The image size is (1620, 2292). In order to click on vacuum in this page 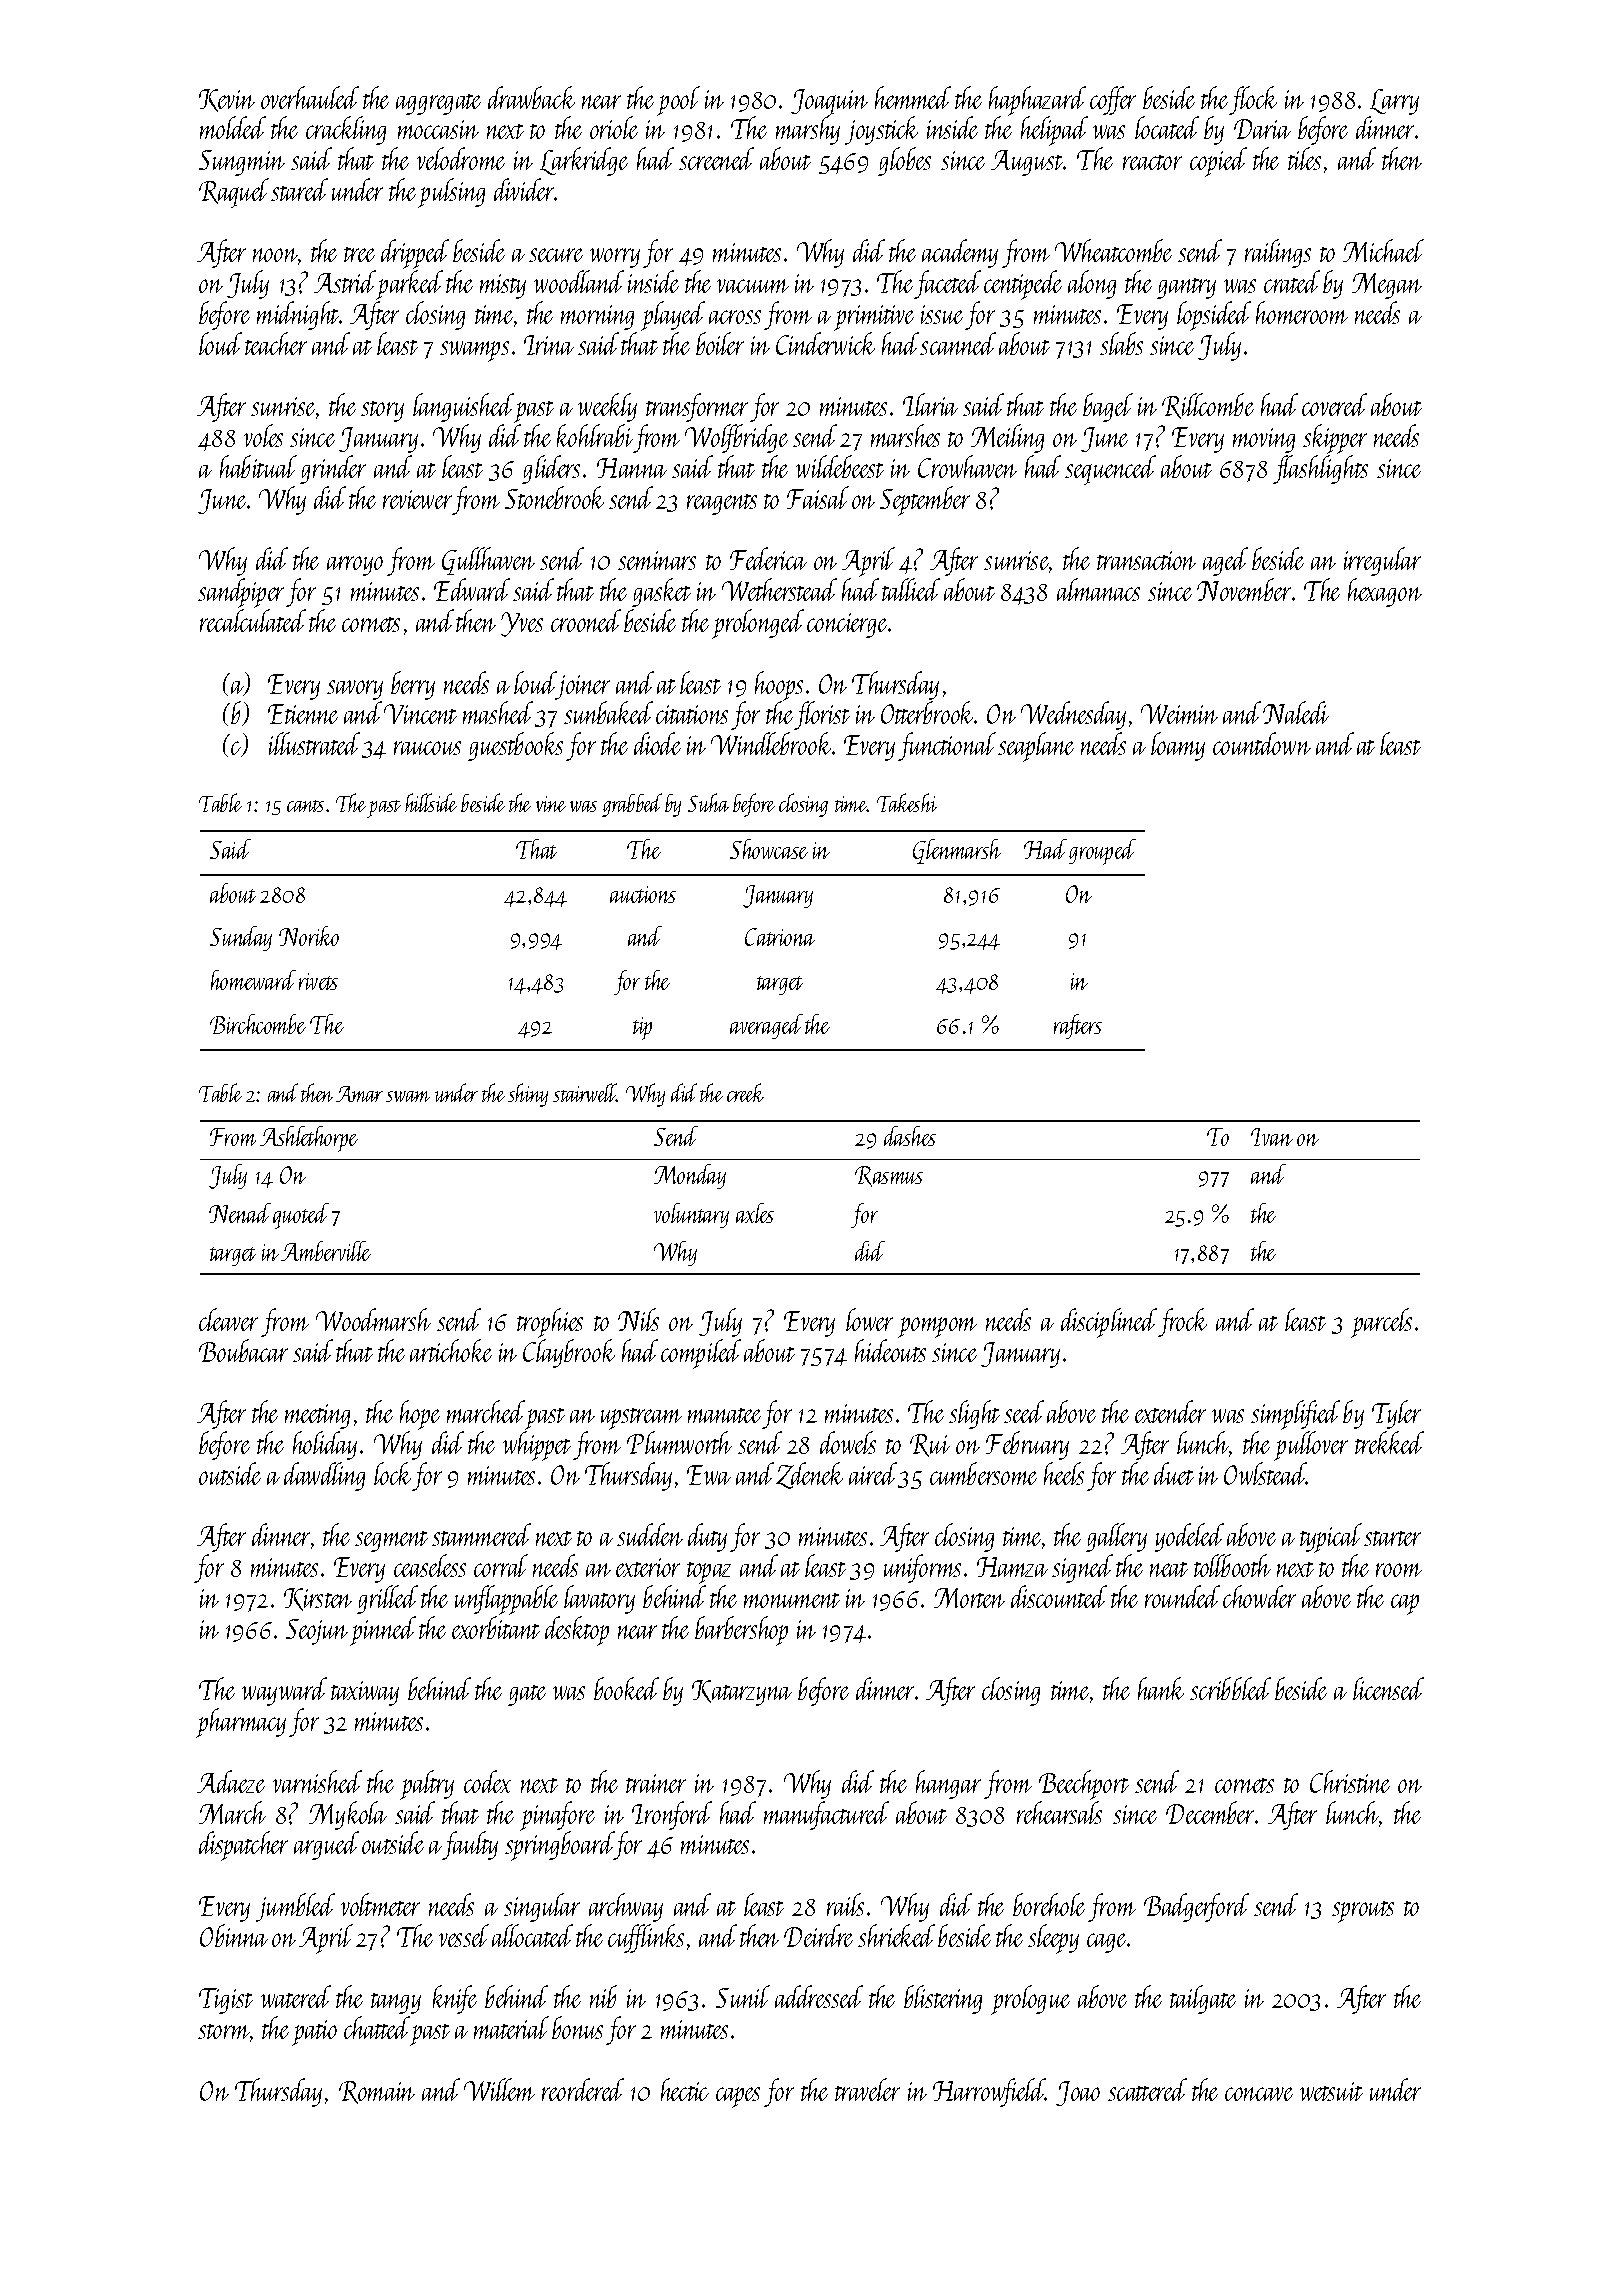, I will do `click(753, 286)`.
